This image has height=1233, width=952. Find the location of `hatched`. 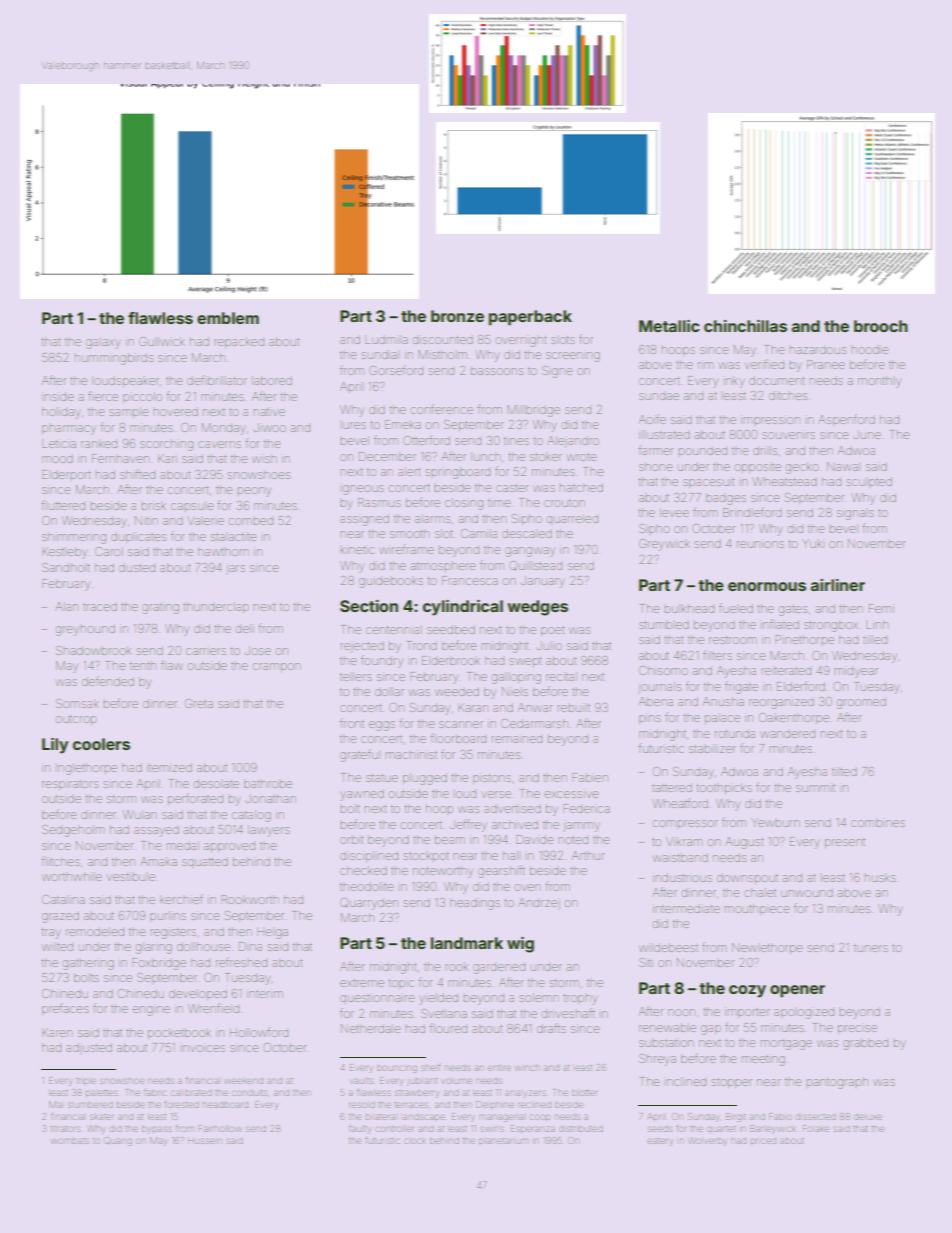

hatched is located at coordinates (581, 487).
